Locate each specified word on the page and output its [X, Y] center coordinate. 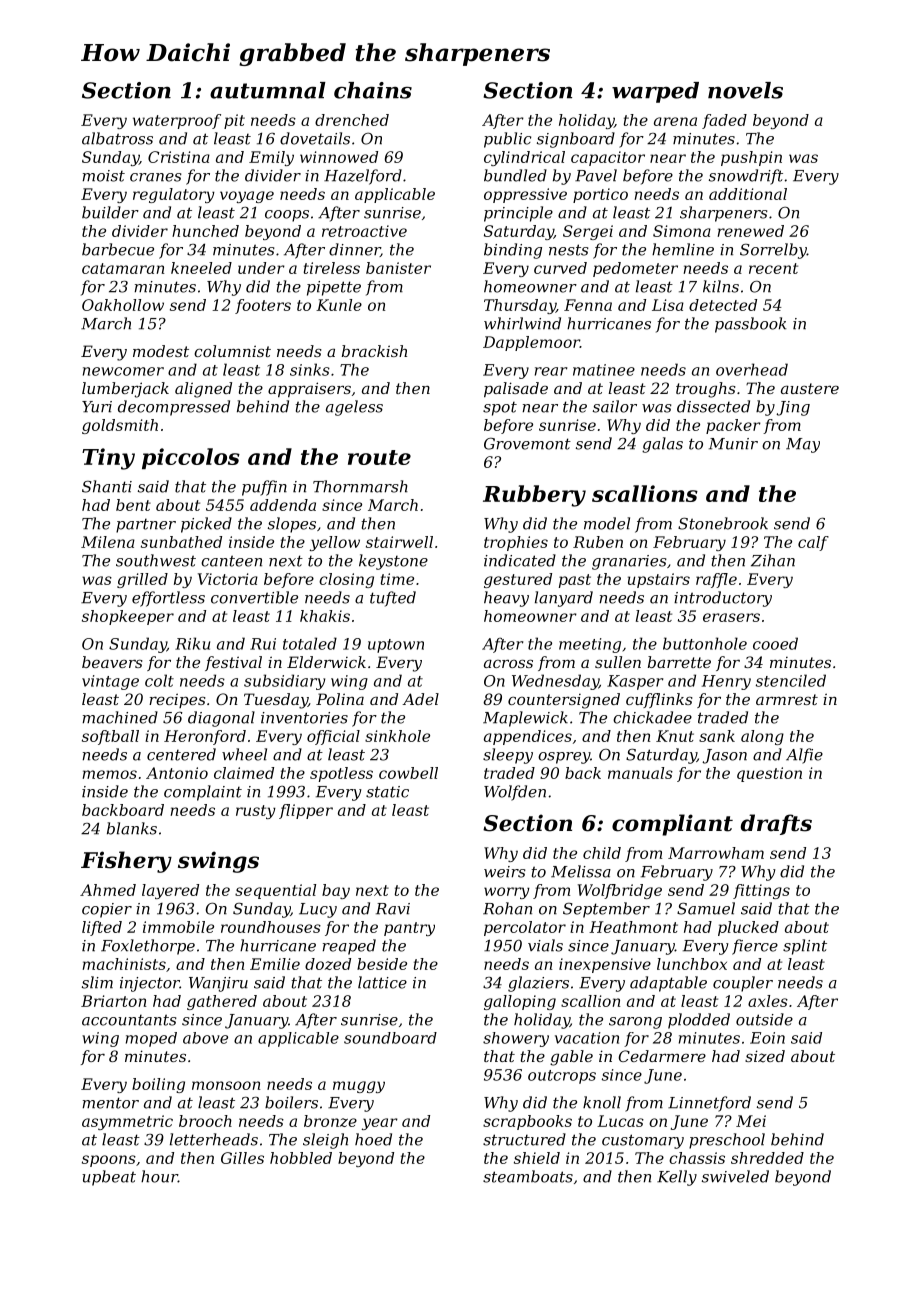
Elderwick [326, 662]
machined [120, 717]
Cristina [179, 157]
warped [655, 92]
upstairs [659, 580]
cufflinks [659, 700]
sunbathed [181, 542]
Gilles [242, 1158]
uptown [396, 646]
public [507, 140]
